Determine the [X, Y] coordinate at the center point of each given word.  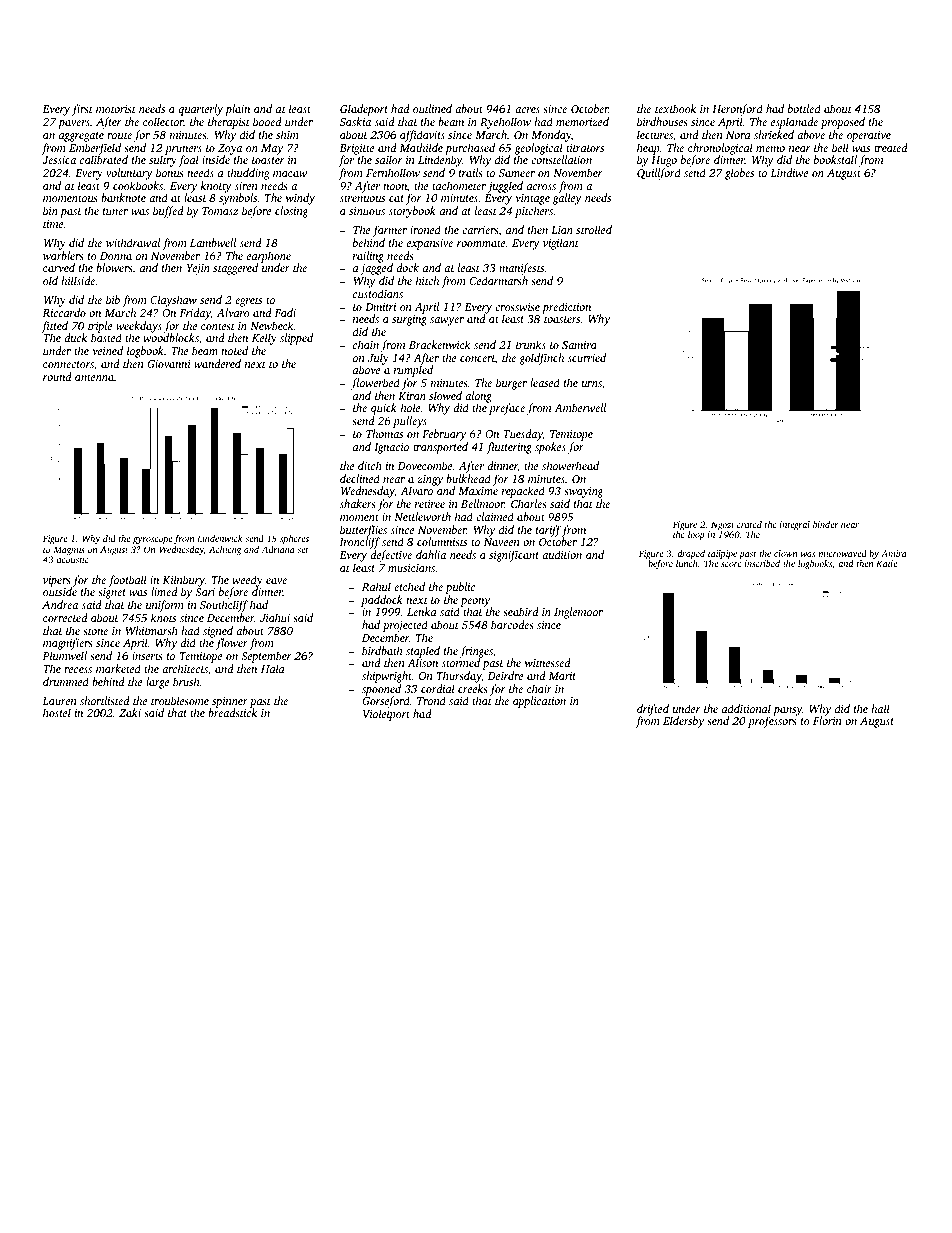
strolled [594, 229]
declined [360, 478]
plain [237, 110]
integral [795, 525]
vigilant [561, 244]
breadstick [232, 712]
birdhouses [662, 121]
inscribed [762, 563]
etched [409, 586]
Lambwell [213, 242]
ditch [370, 465]
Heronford [737, 110]
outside [60, 592]
